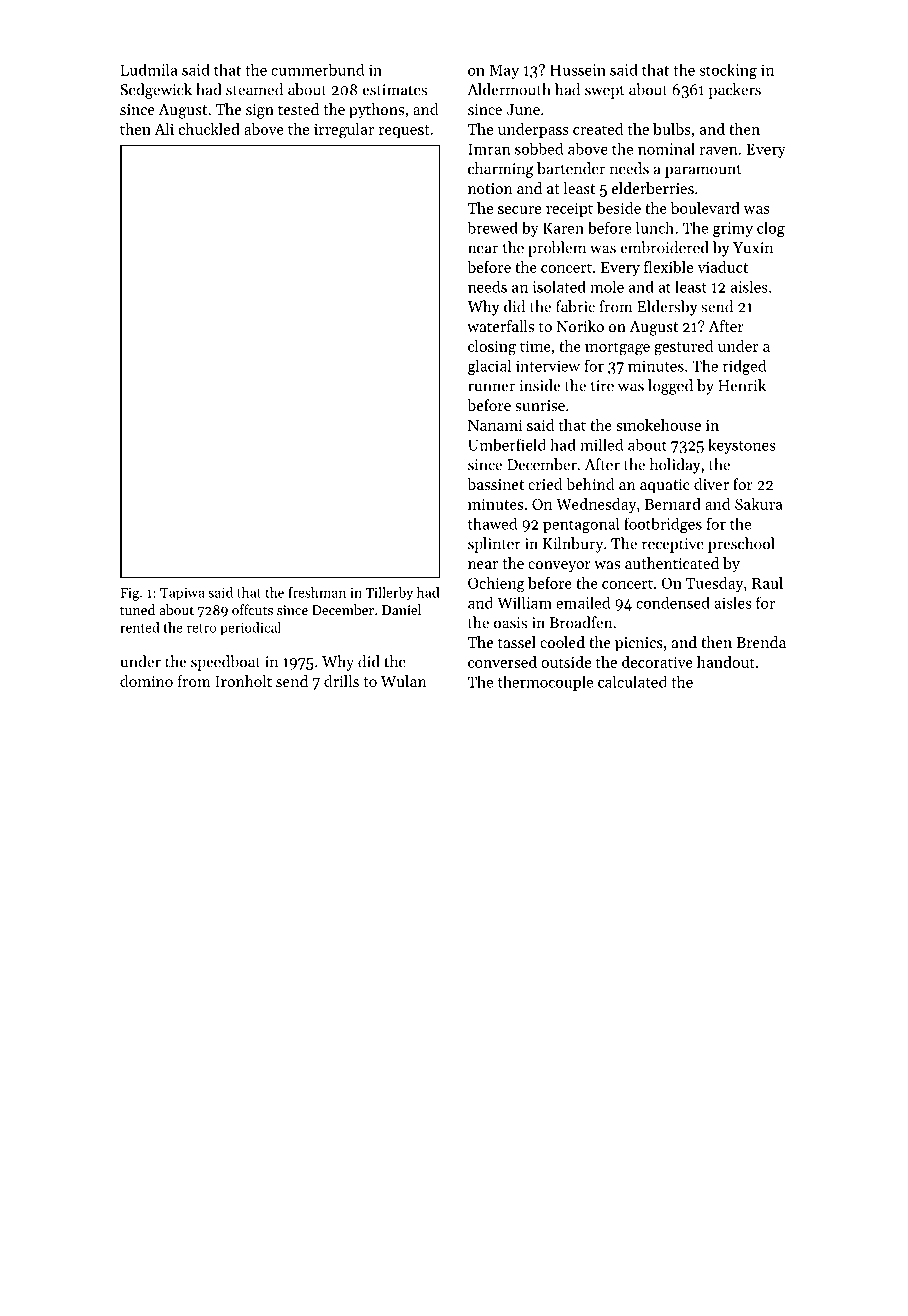 This image has width=908, height=1316. What do you see at coordinates (767, 583) in the image?
I see `Raul` at bounding box center [767, 583].
